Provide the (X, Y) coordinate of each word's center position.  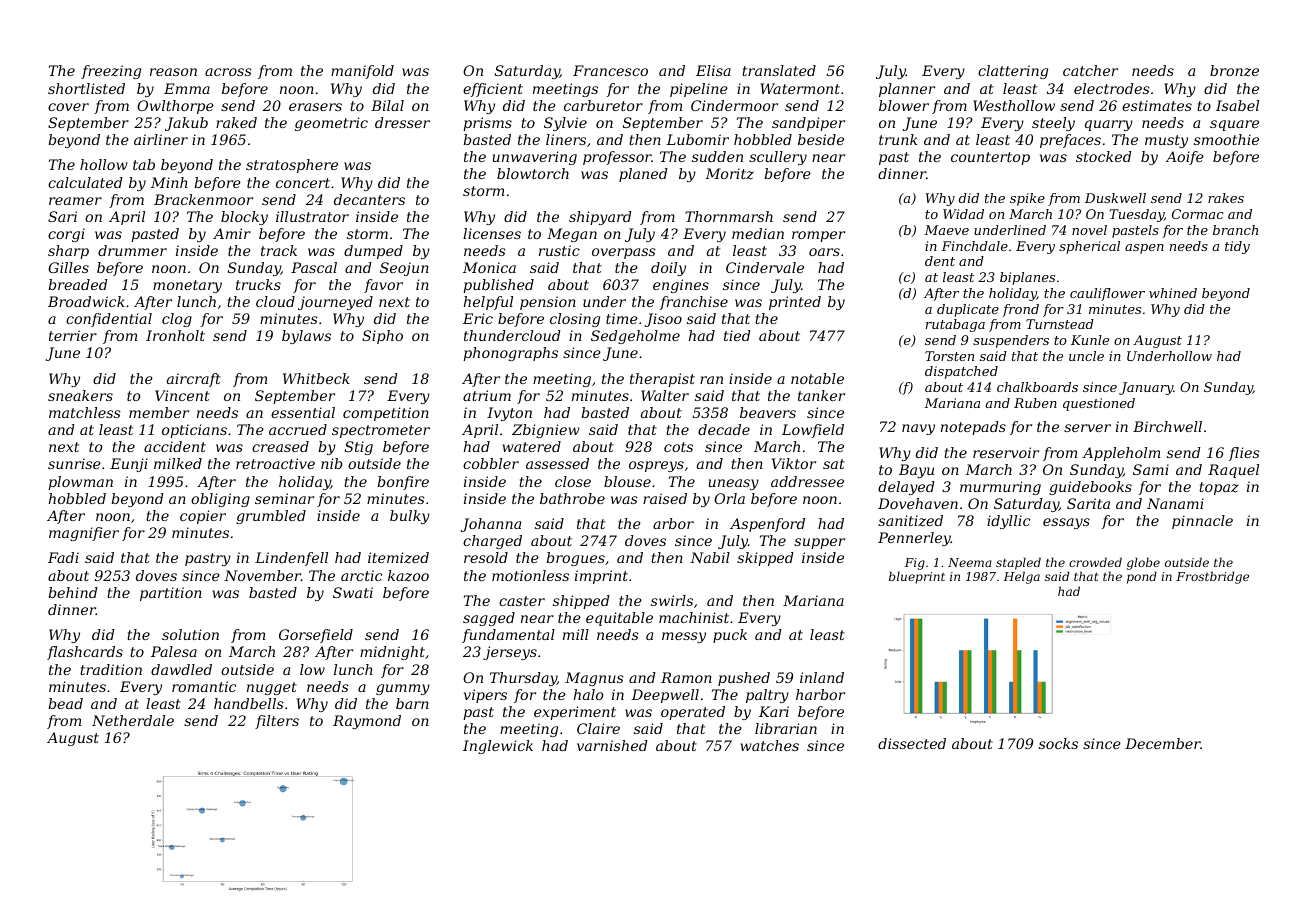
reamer (75, 201)
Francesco (610, 70)
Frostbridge (1212, 577)
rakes (1226, 198)
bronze (1234, 71)
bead (65, 703)
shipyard (600, 218)
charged (492, 542)
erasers (315, 107)
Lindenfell (291, 559)
